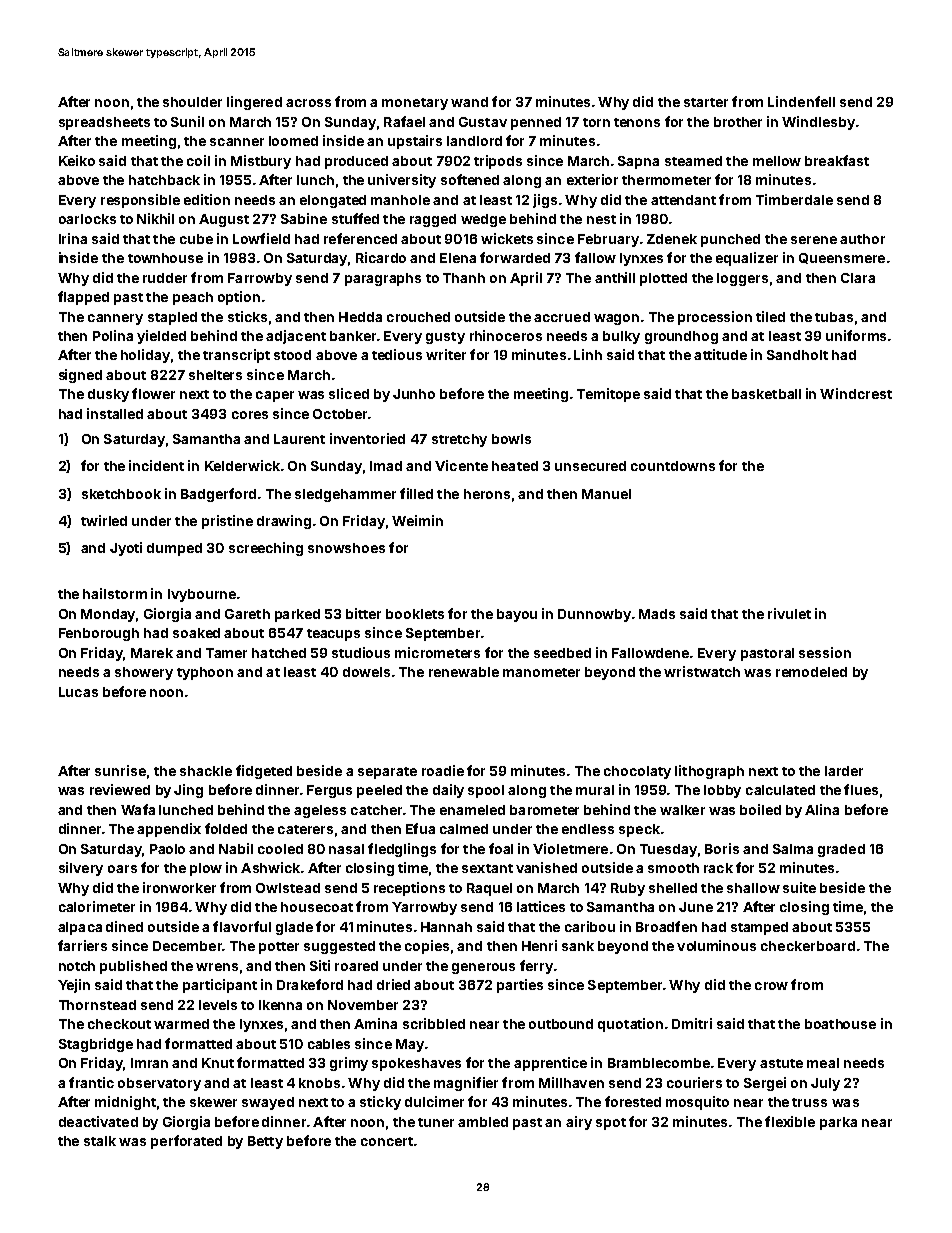  What do you see at coordinates (104, 520) in the page?
I see `twirled` at bounding box center [104, 520].
